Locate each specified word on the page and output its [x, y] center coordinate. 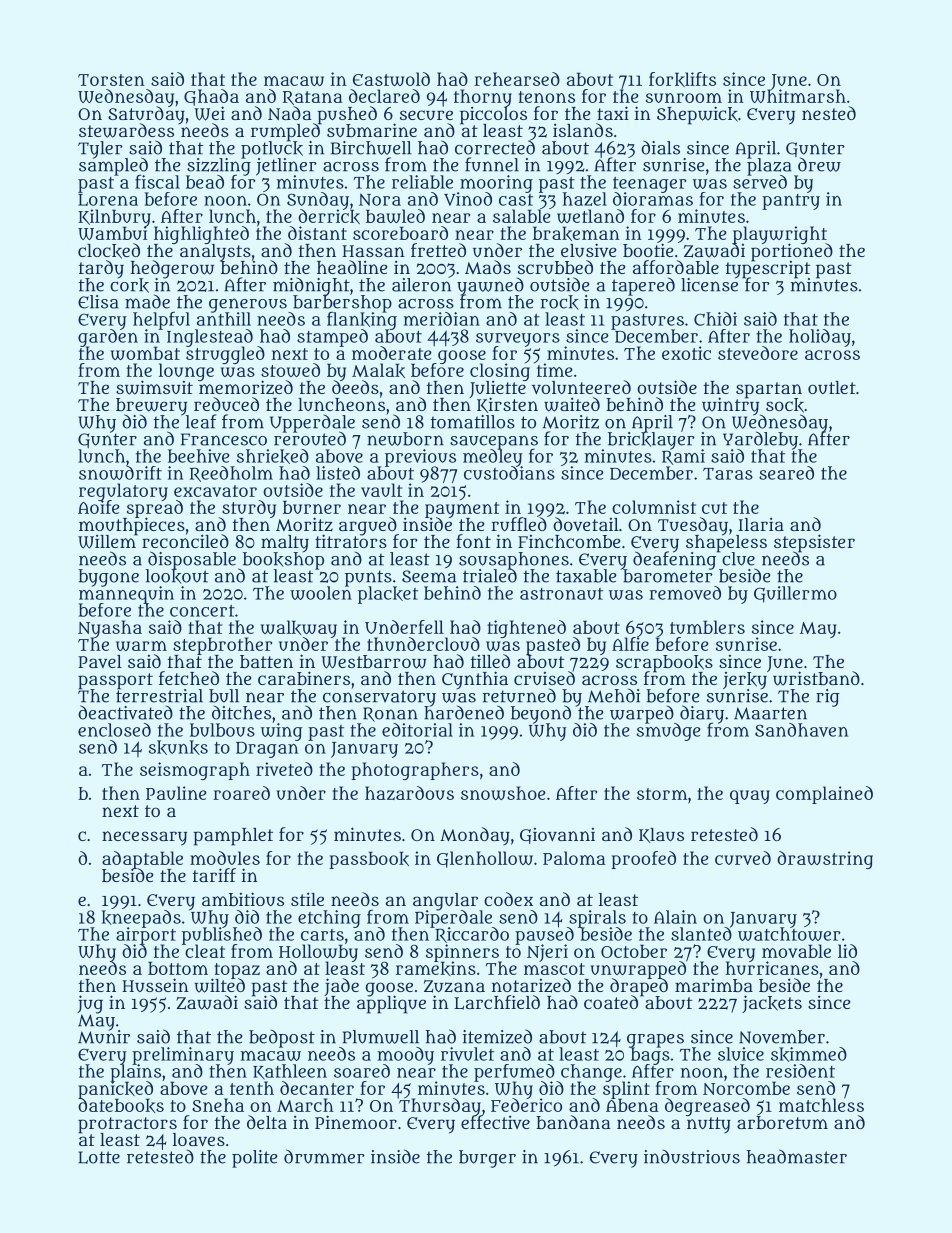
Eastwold [391, 79]
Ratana [313, 98]
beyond [541, 714]
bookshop [283, 560]
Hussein [155, 985]
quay [750, 797]
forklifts [682, 79]
